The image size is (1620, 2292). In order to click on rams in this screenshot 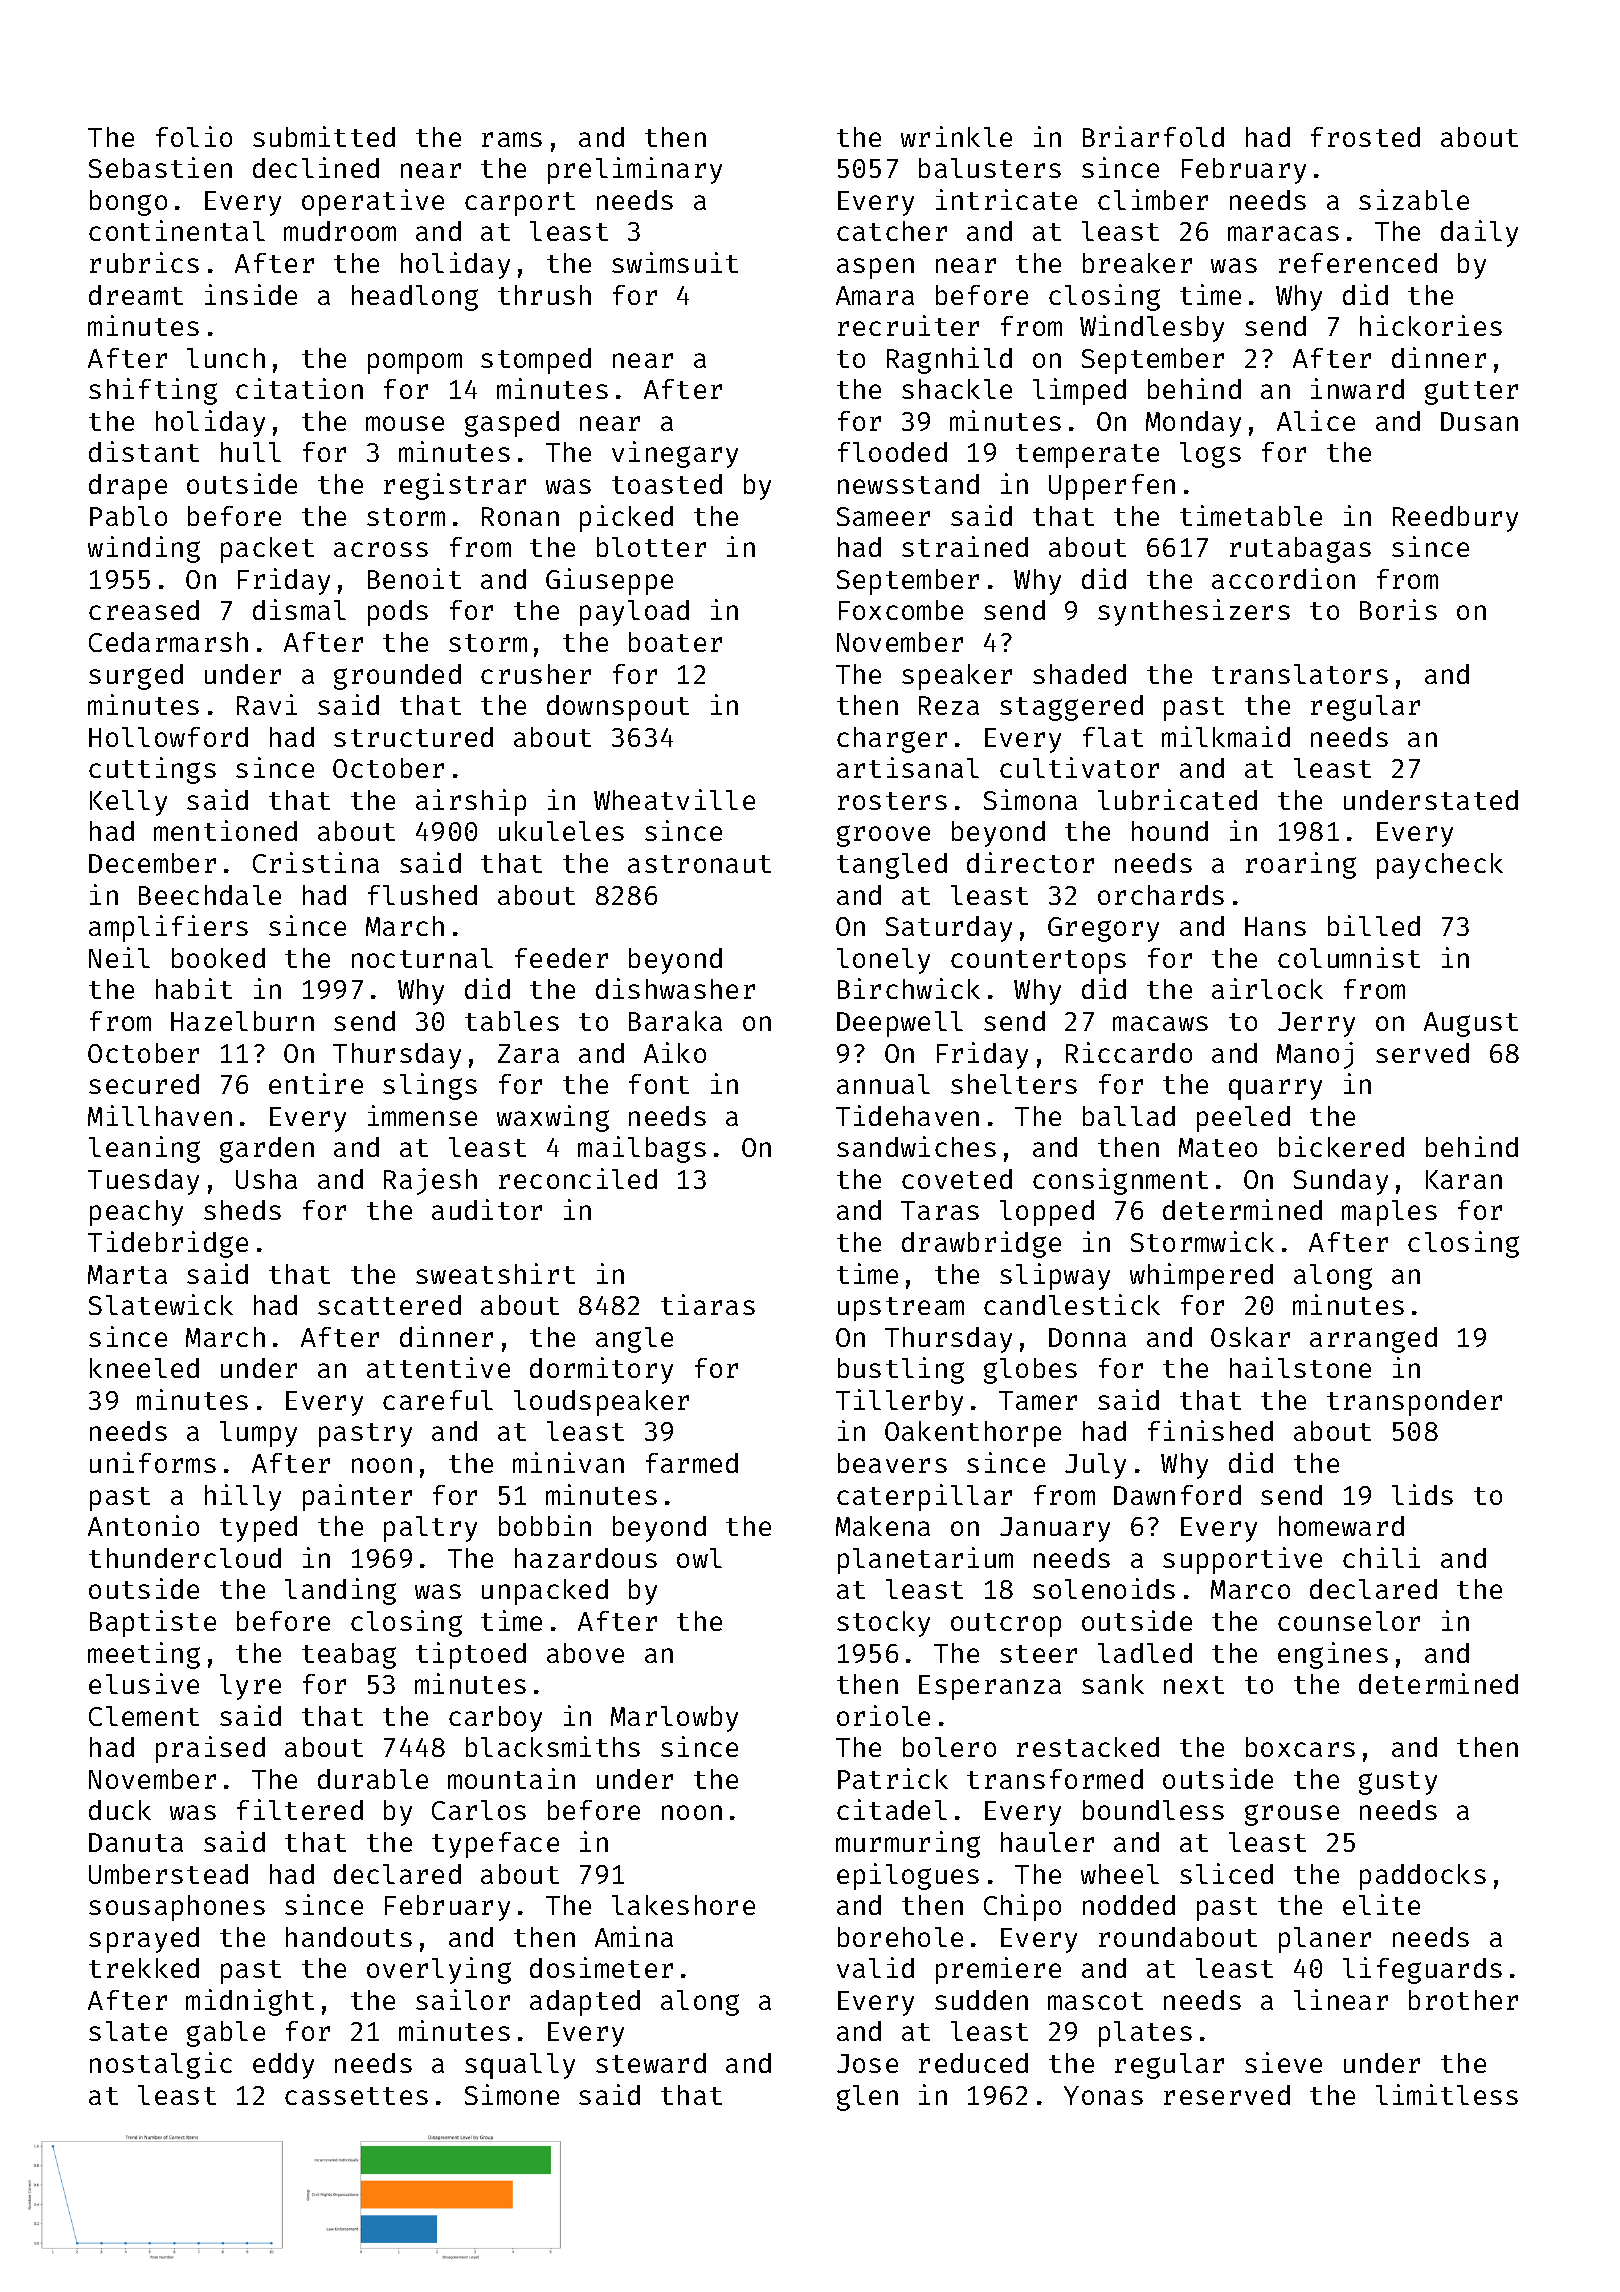, I will do `click(512, 139)`.
